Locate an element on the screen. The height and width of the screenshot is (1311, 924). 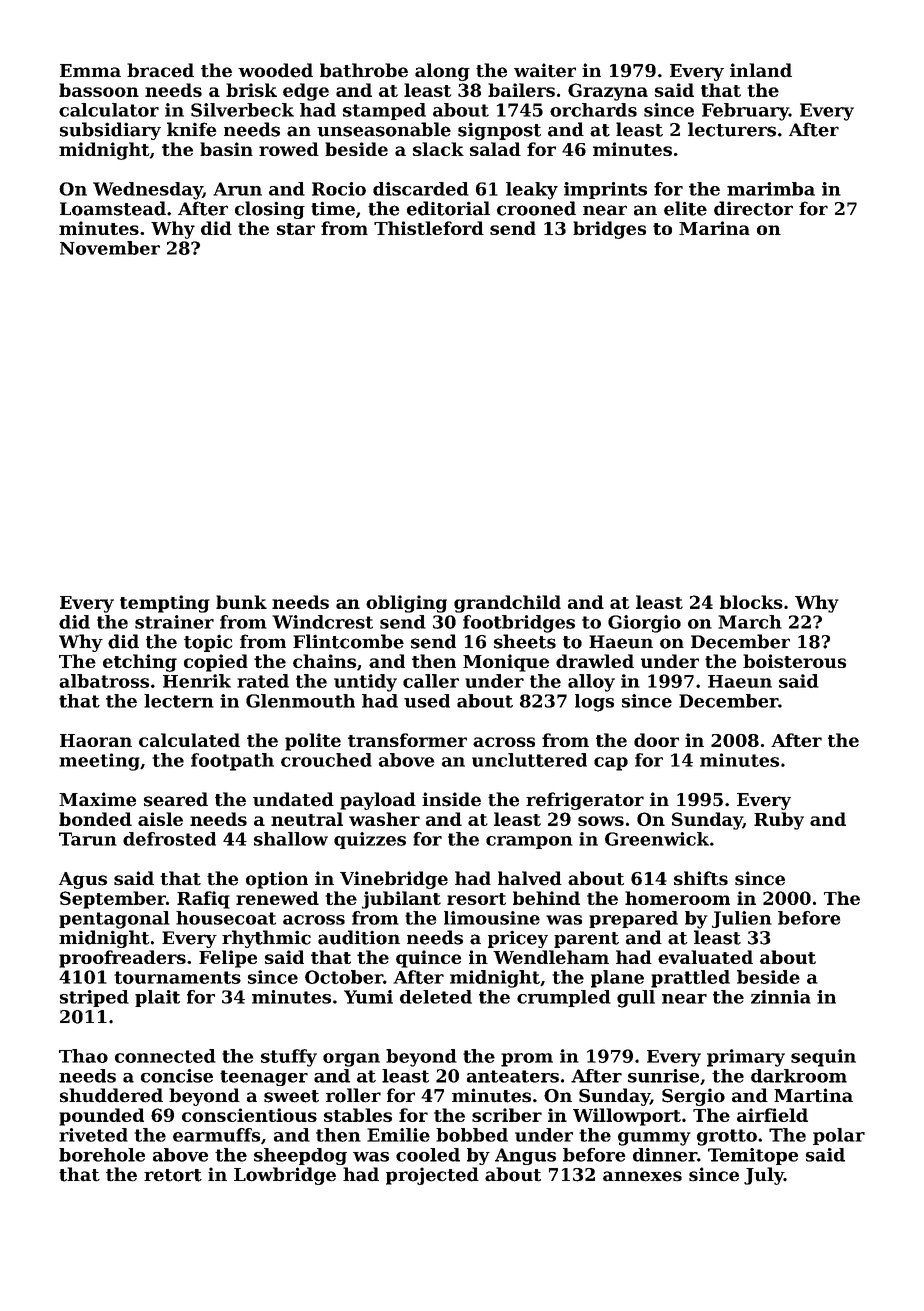
November is located at coordinates (110, 248).
